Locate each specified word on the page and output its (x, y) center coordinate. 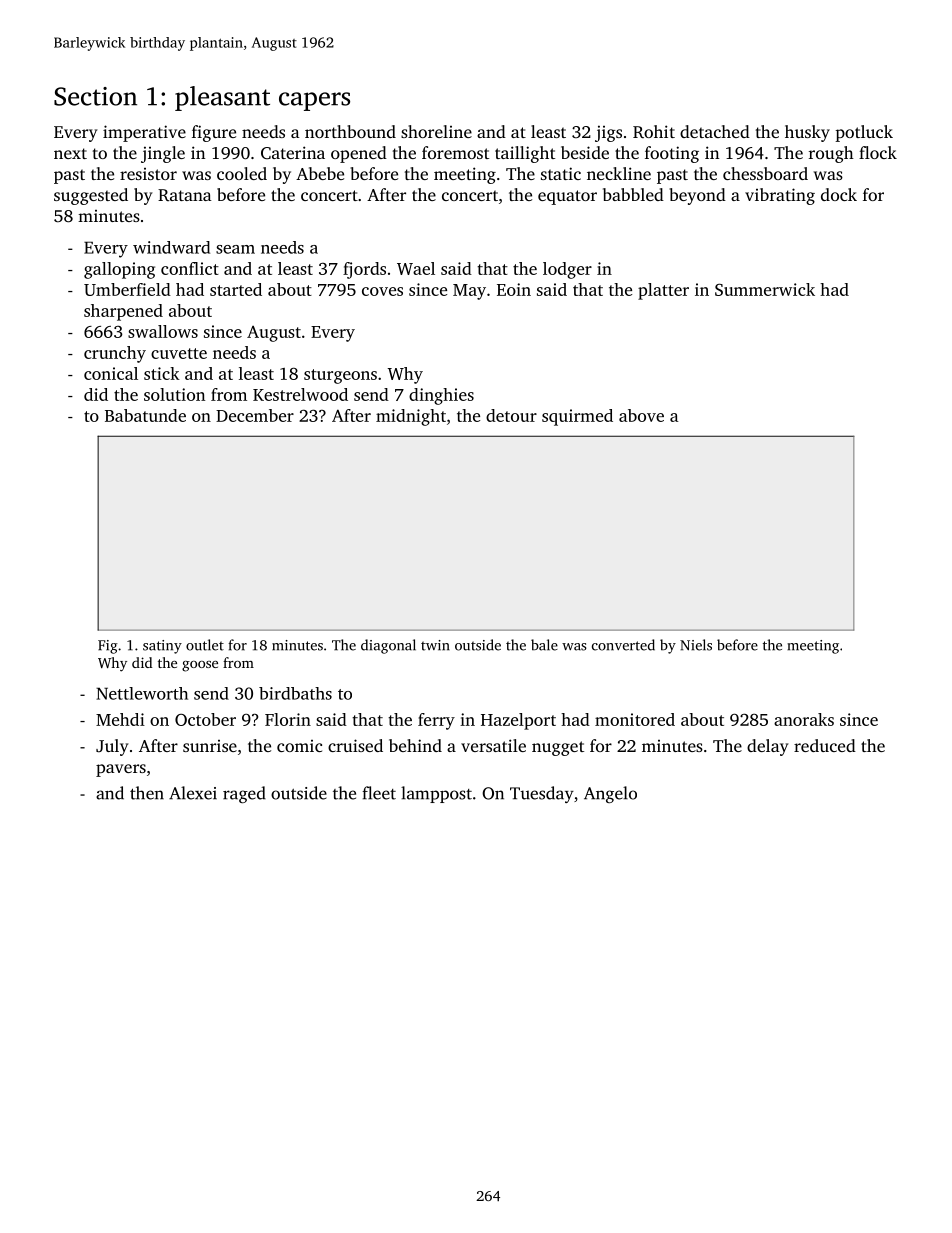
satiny (162, 647)
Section (95, 96)
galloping (119, 270)
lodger (567, 270)
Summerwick (765, 289)
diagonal (388, 646)
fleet (379, 793)
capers (314, 101)
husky (807, 133)
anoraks (804, 719)
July (112, 747)
